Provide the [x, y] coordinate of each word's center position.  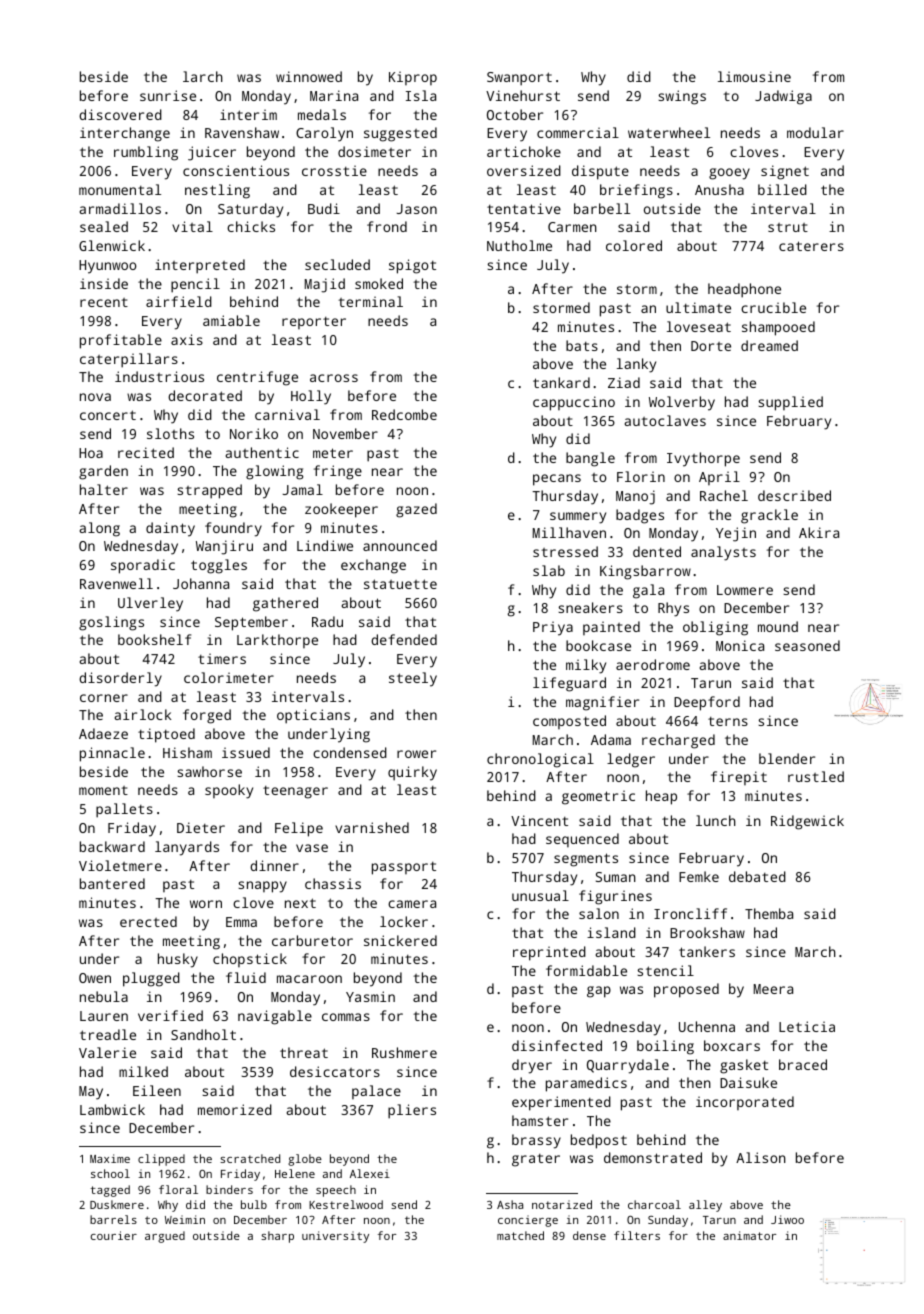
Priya [553, 628]
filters [637, 1235]
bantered [112, 883]
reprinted [549, 953]
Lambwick [112, 1109]
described [794, 495]
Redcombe [404, 414]
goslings [111, 623]
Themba [769, 913]
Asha [510, 1204]
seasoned [807, 645]
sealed [104, 226]
